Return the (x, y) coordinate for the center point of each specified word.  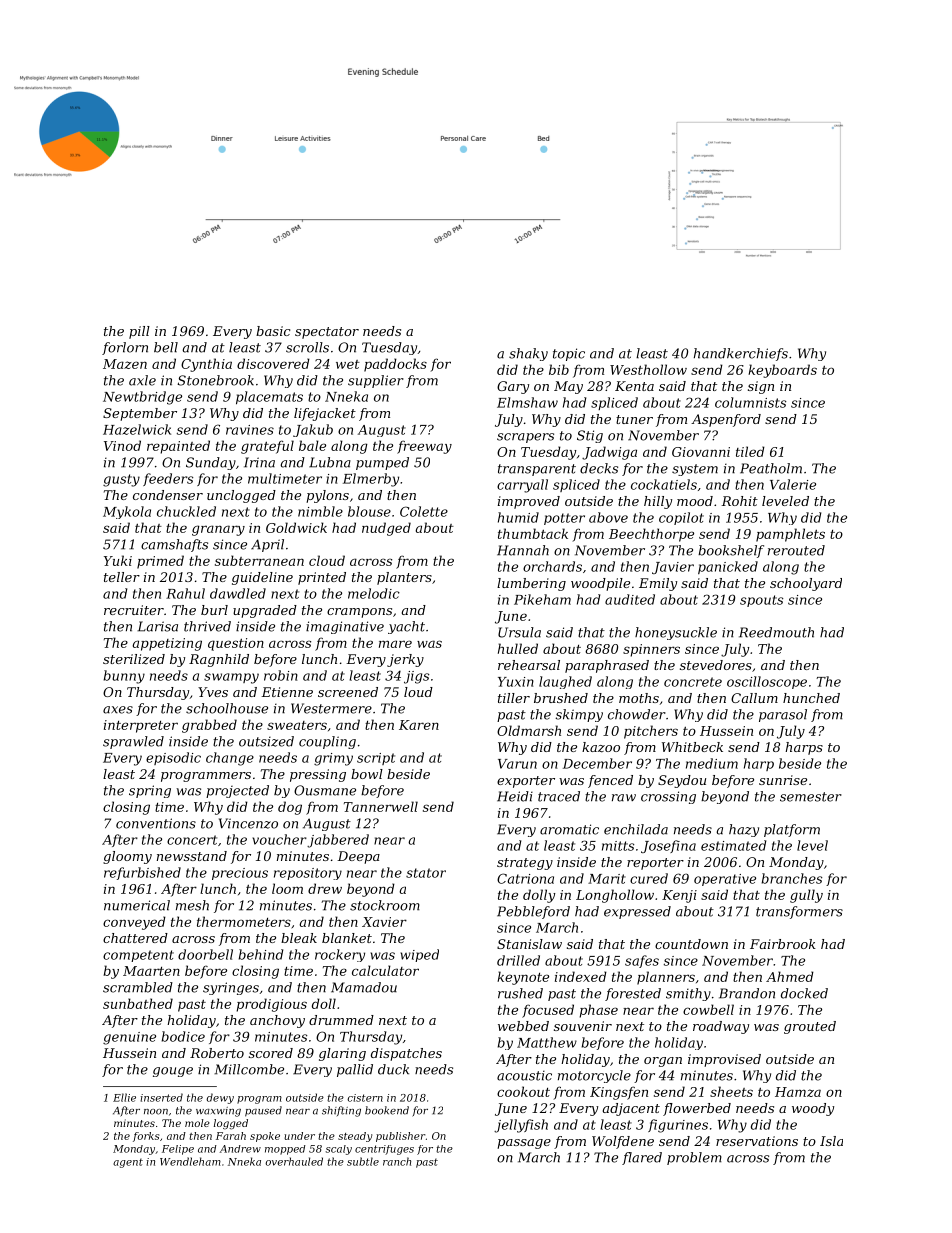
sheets (731, 1091)
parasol (783, 715)
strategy (525, 864)
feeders (168, 479)
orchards (552, 566)
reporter (655, 864)
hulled (518, 648)
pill (139, 332)
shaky (528, 354)
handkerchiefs (741, 354)
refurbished (142, 873)
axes (118, 710)
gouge (173, 1072)
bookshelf (731, 551)
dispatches (406, 1054)
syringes (231, 988)
